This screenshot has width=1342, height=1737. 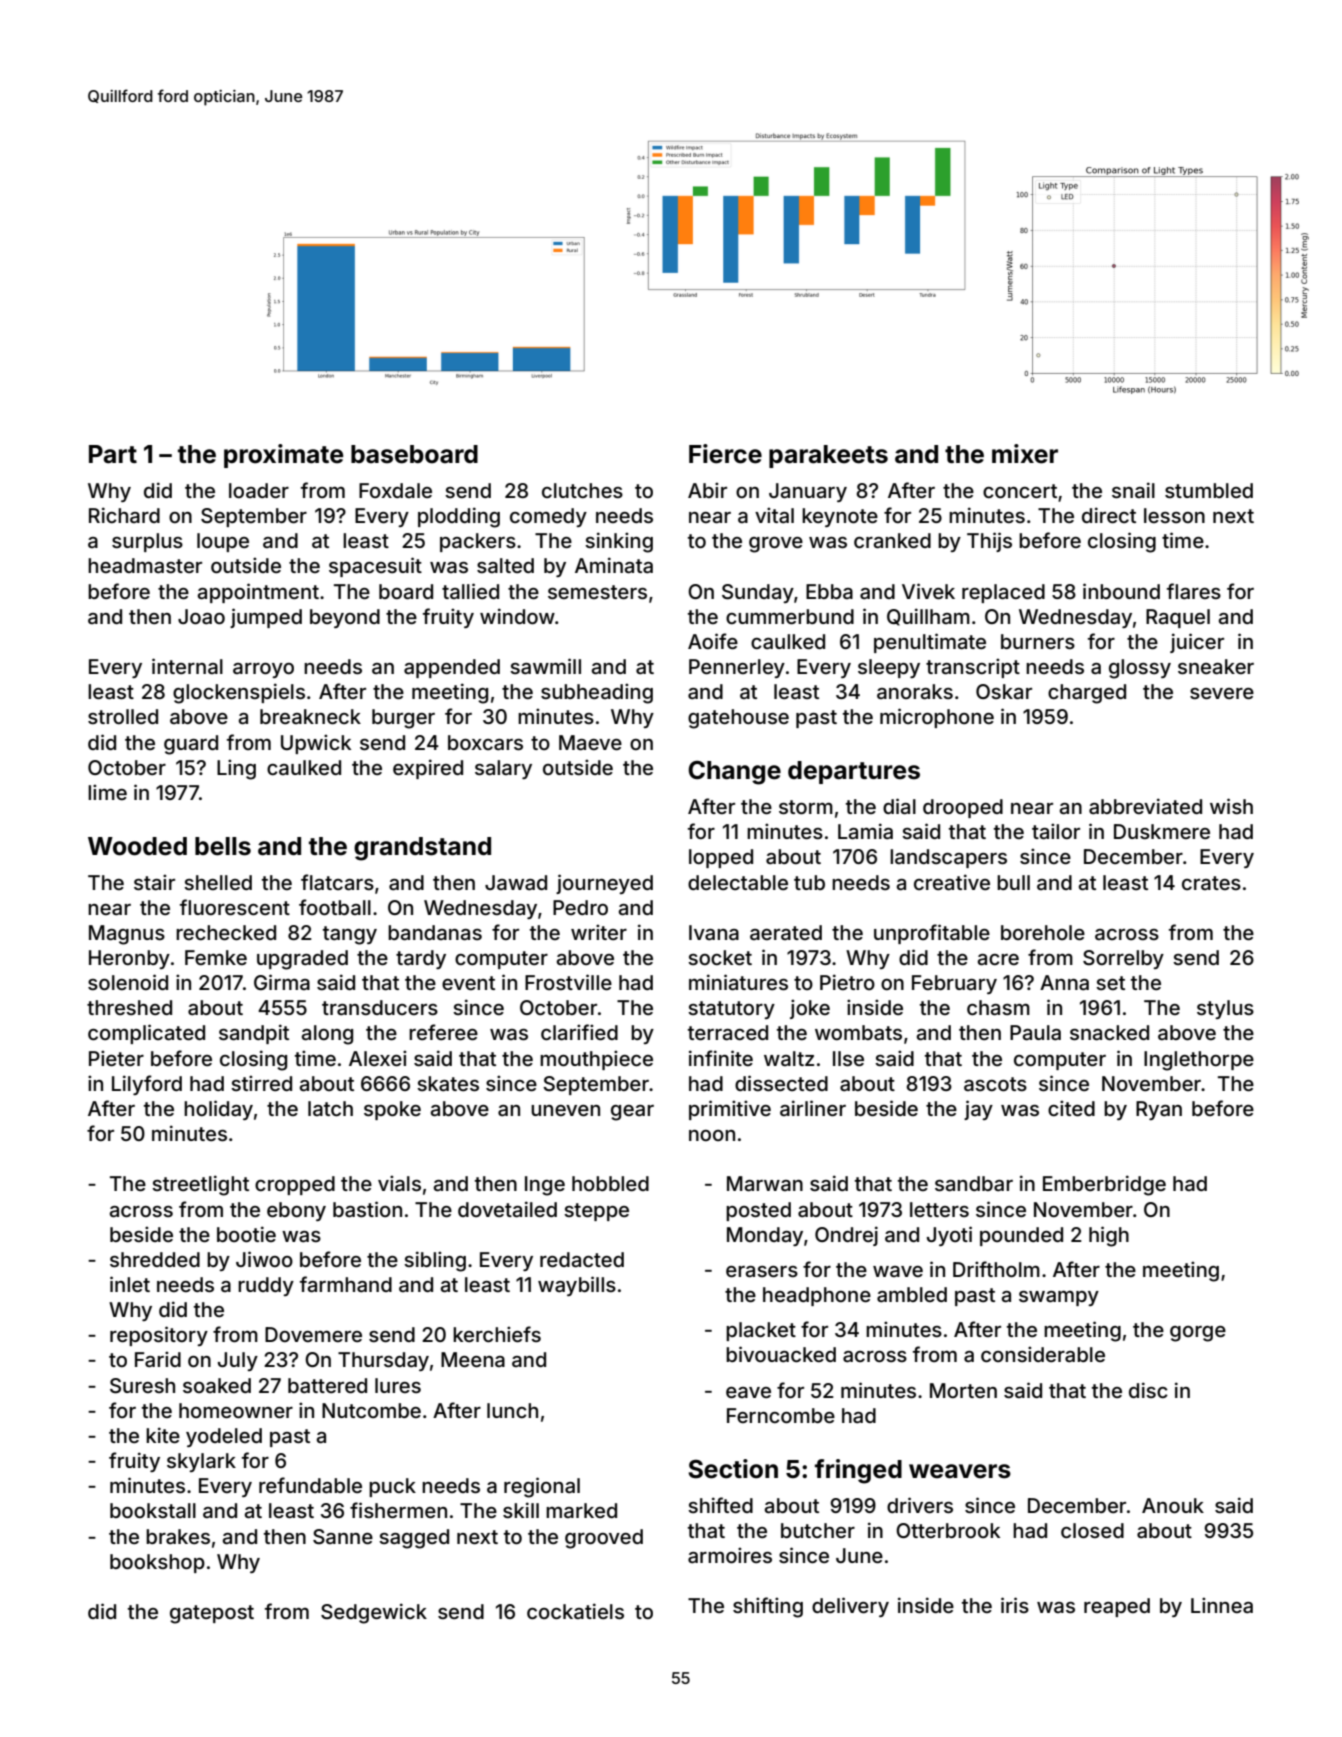 What do you see at coordinates (1174, 515) in the screenshot?
I see `lesson` at bounding box center [1174, 515].
